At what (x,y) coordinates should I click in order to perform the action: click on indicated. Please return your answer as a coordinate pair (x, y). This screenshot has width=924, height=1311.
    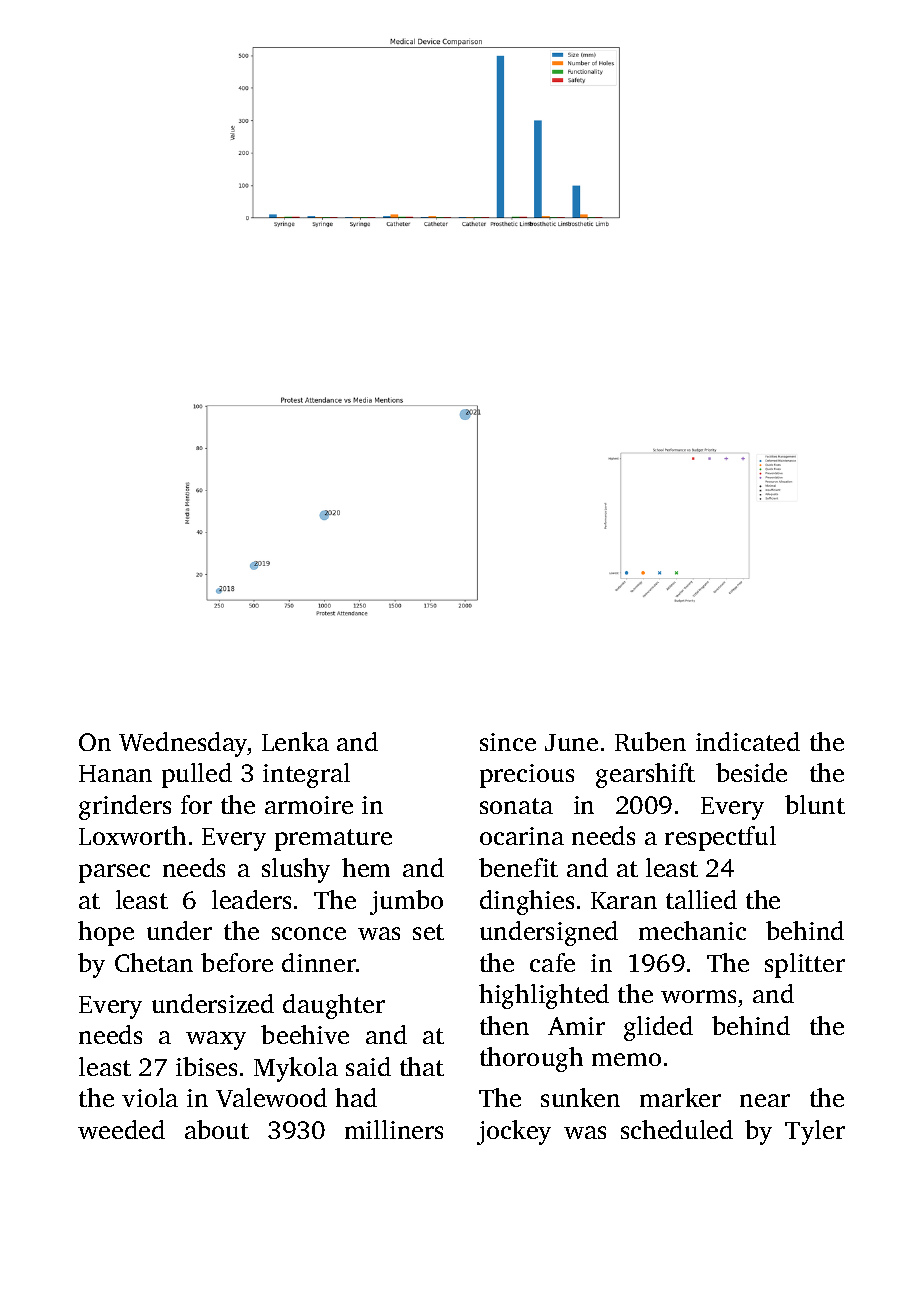
    Looking at the image, I should click on (748, 741).
